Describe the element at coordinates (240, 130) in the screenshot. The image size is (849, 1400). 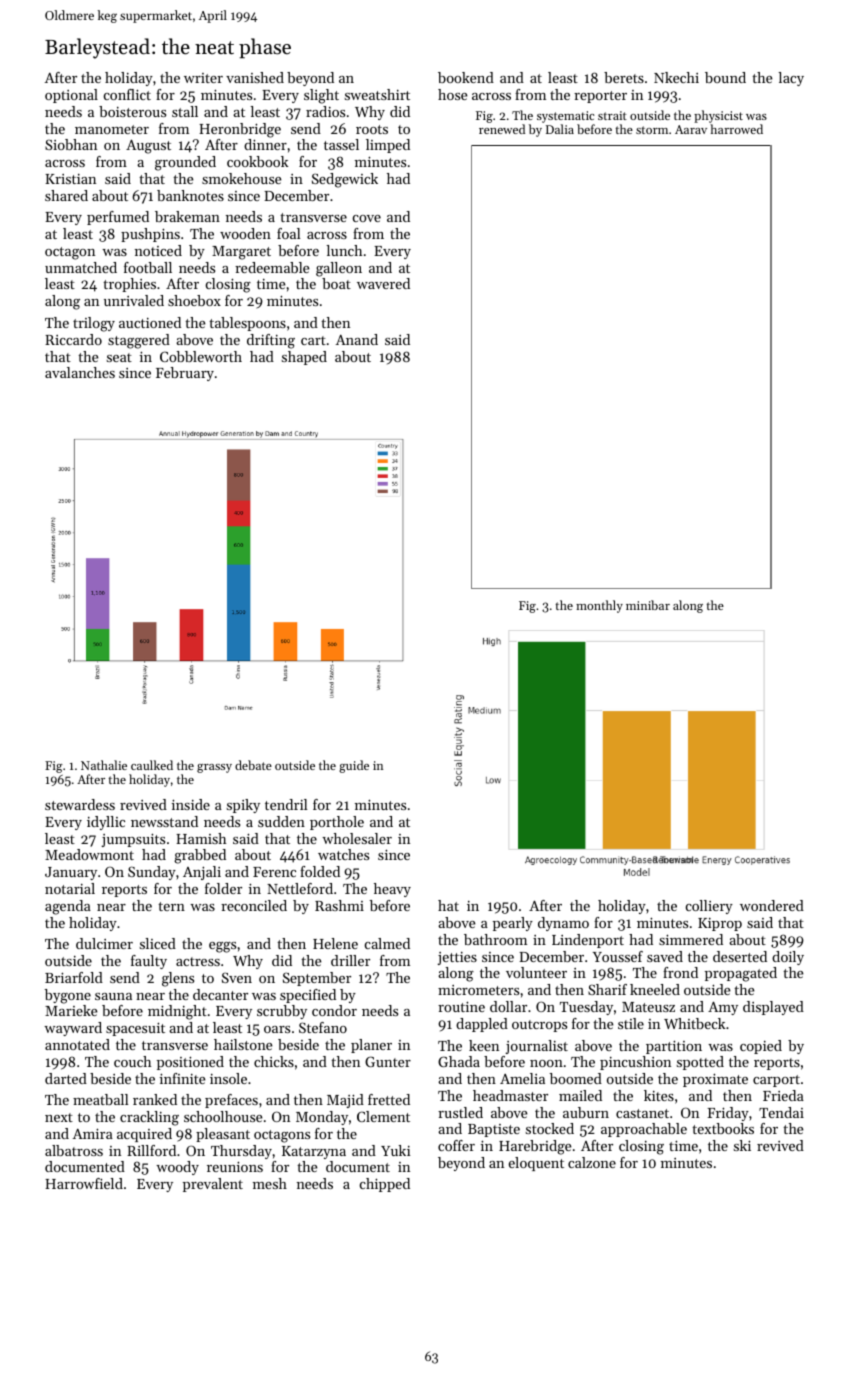
I see `Heronbridge` at that location.
